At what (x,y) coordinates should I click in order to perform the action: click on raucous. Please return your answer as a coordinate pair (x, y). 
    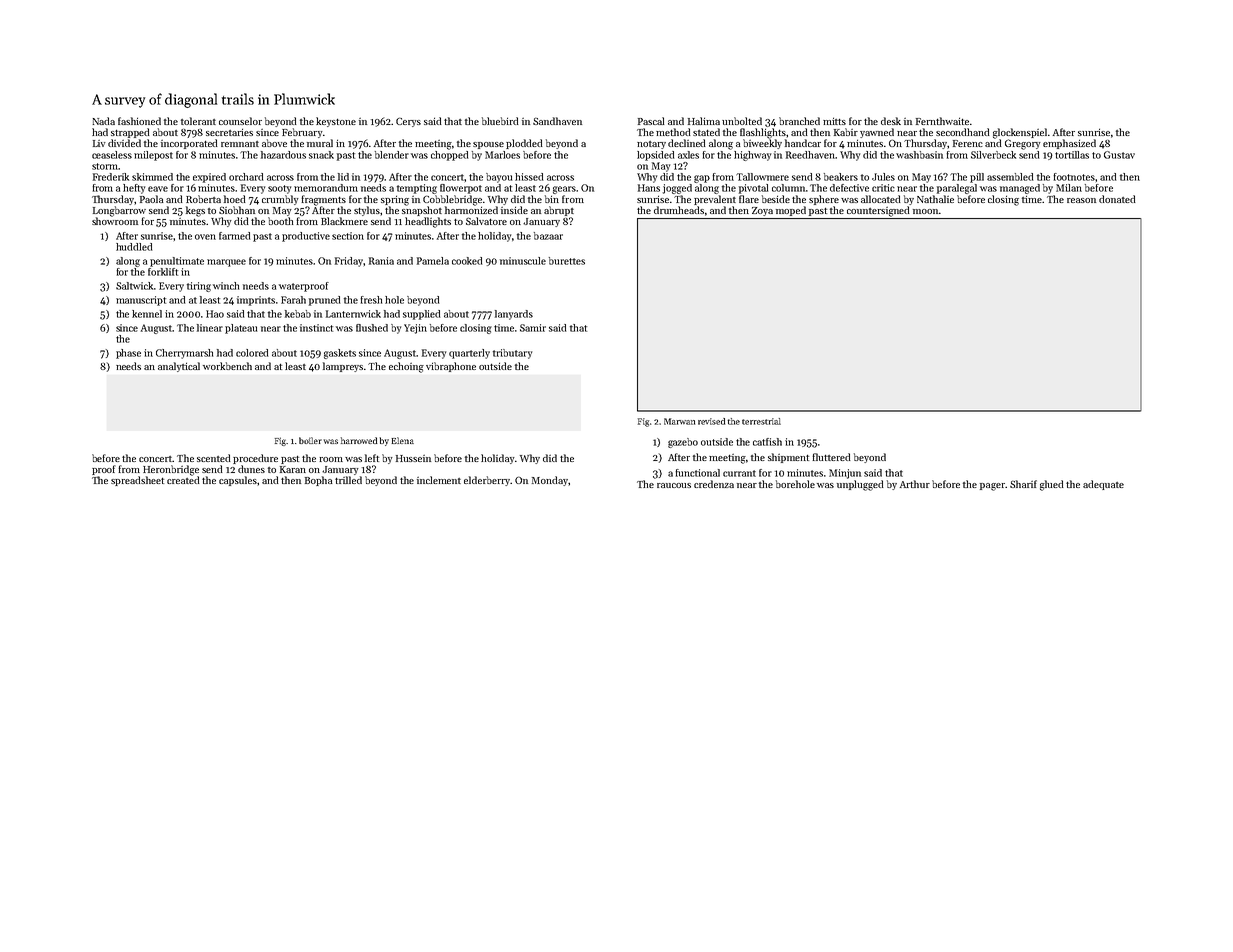
    Looking at the image, I should click on (674, 485).
